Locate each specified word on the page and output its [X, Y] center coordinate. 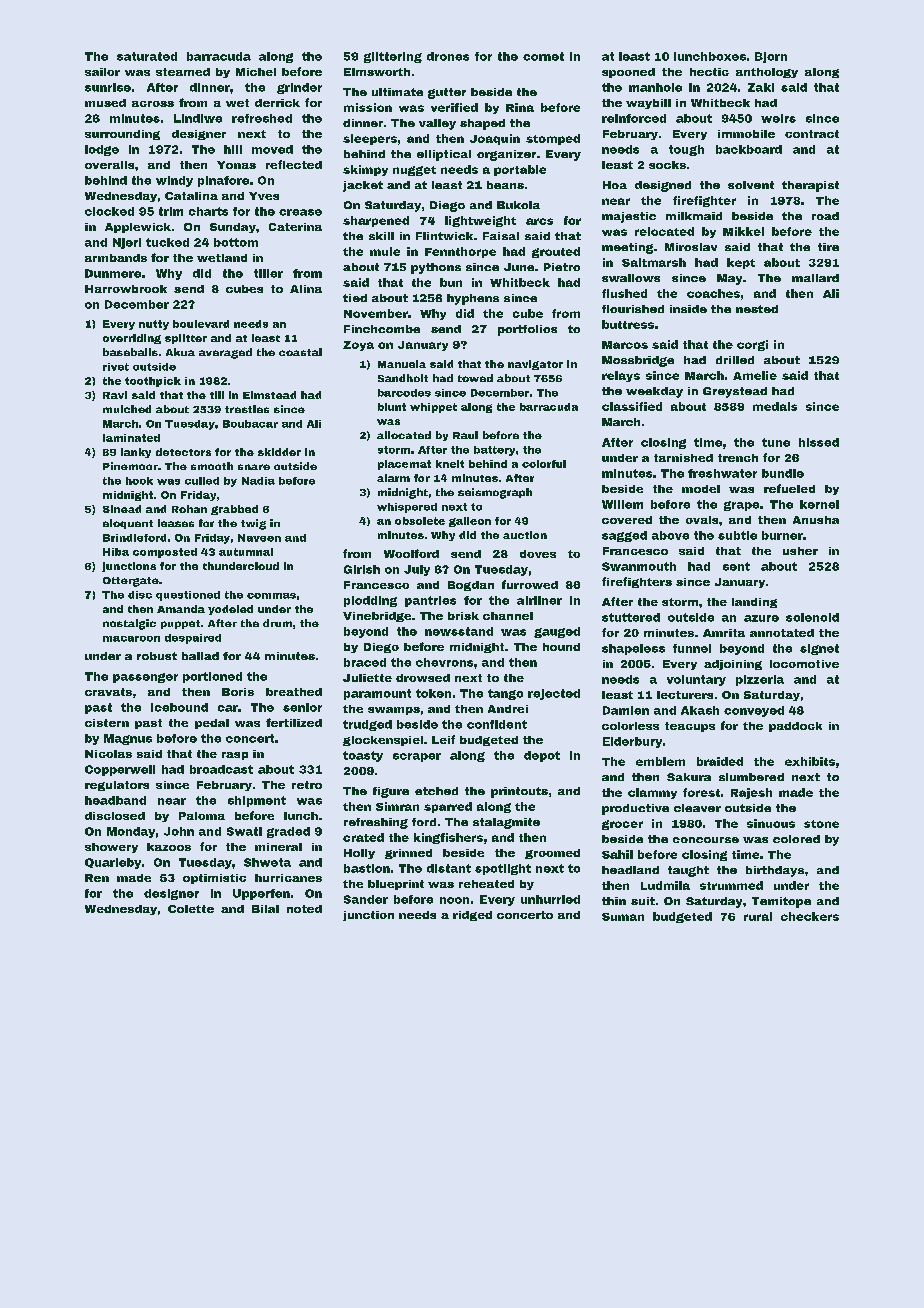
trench [738, 458]
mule [385, 251]
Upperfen [261, 894]
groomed [552, 854]
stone [821, 824]
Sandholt [403, 378]
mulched [127, 409]
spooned [628, 73]
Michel [256, 72]
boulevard [201, 324]
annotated [782, 633]
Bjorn [771, 57]
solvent [751, 185]
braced [365, 662]
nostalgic [129, 624]
